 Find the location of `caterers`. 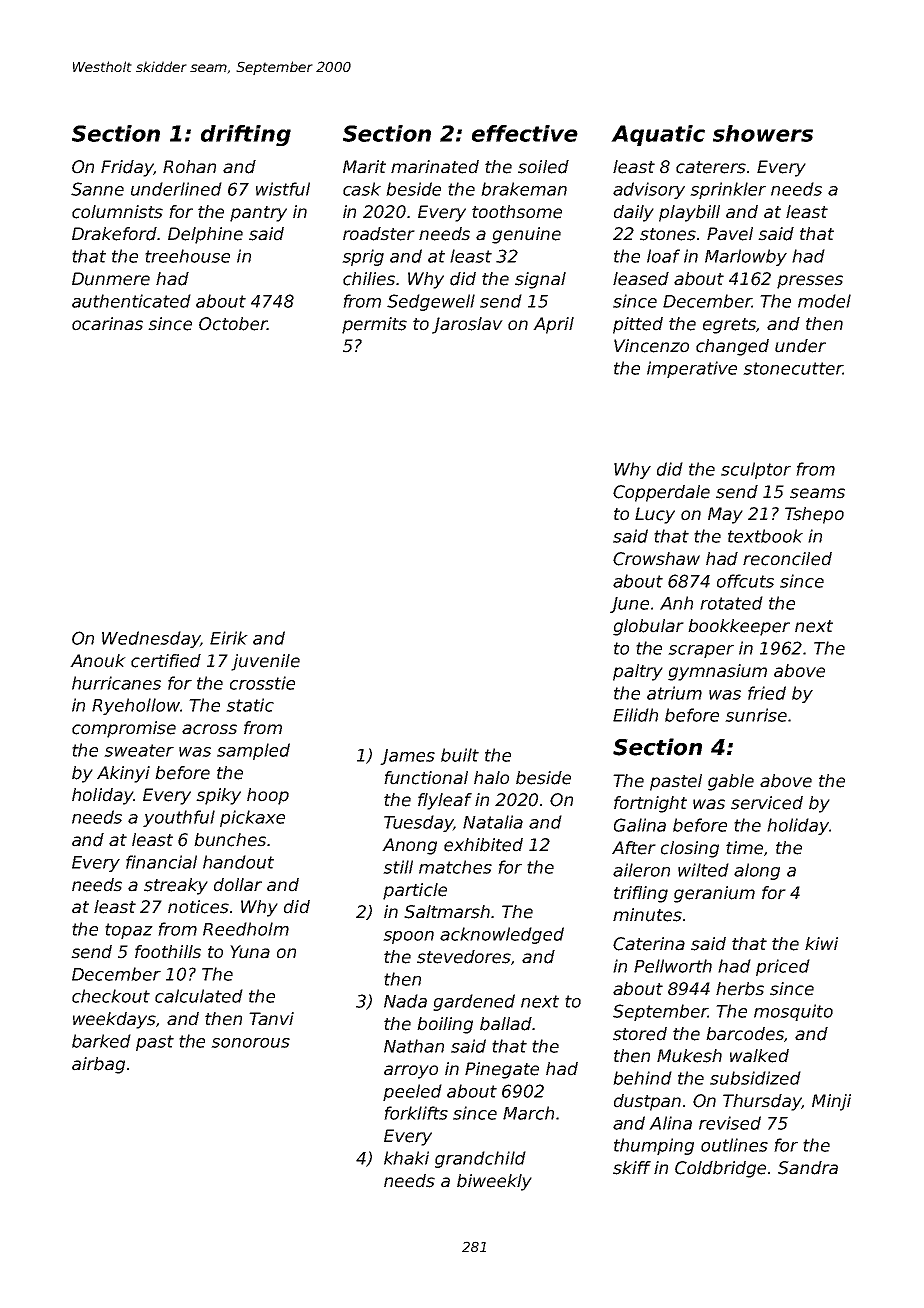

caterers is located at coordinates (711, 167).
